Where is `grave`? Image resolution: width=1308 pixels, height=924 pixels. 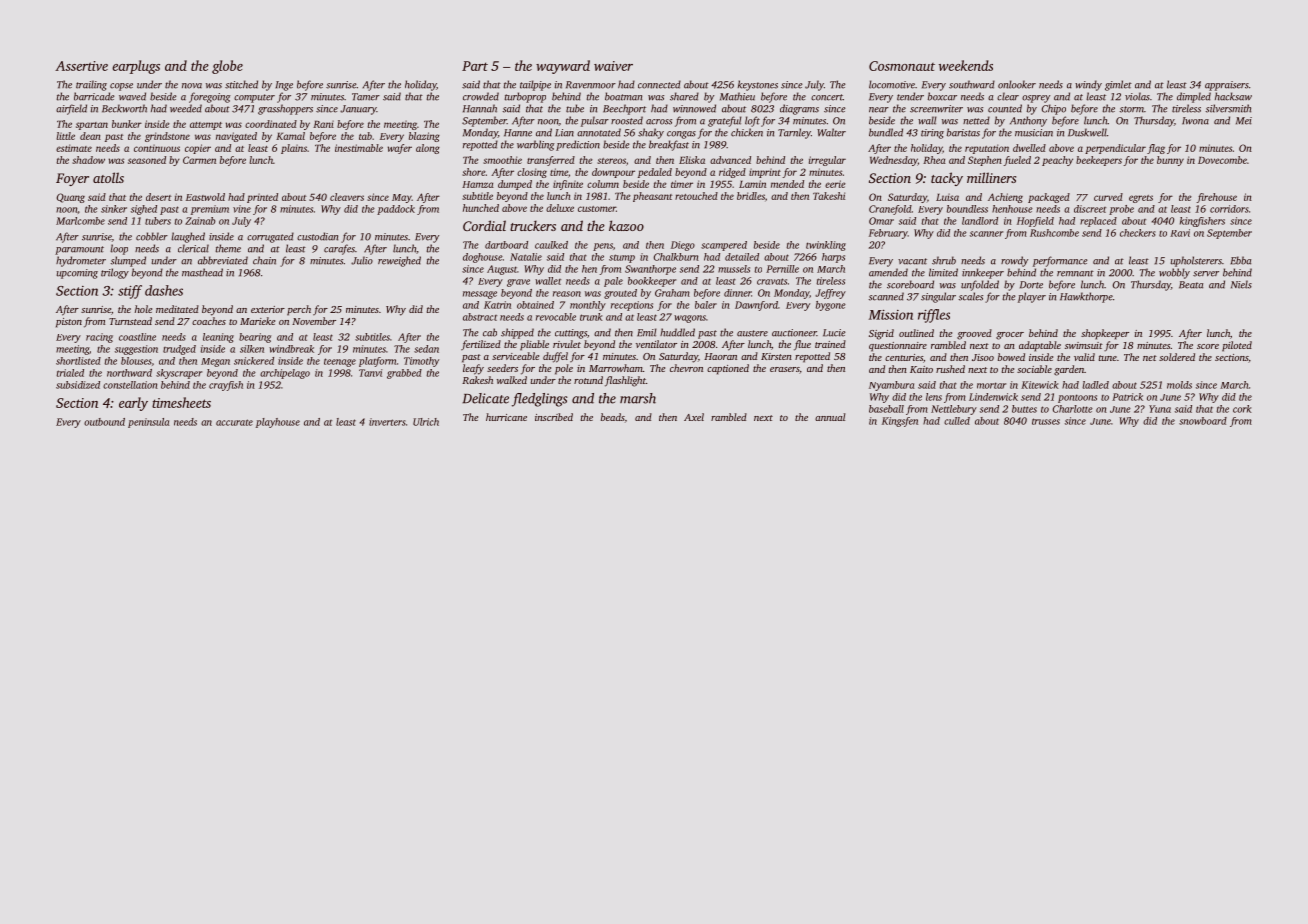 grave is located at coordinates (518, 283).
